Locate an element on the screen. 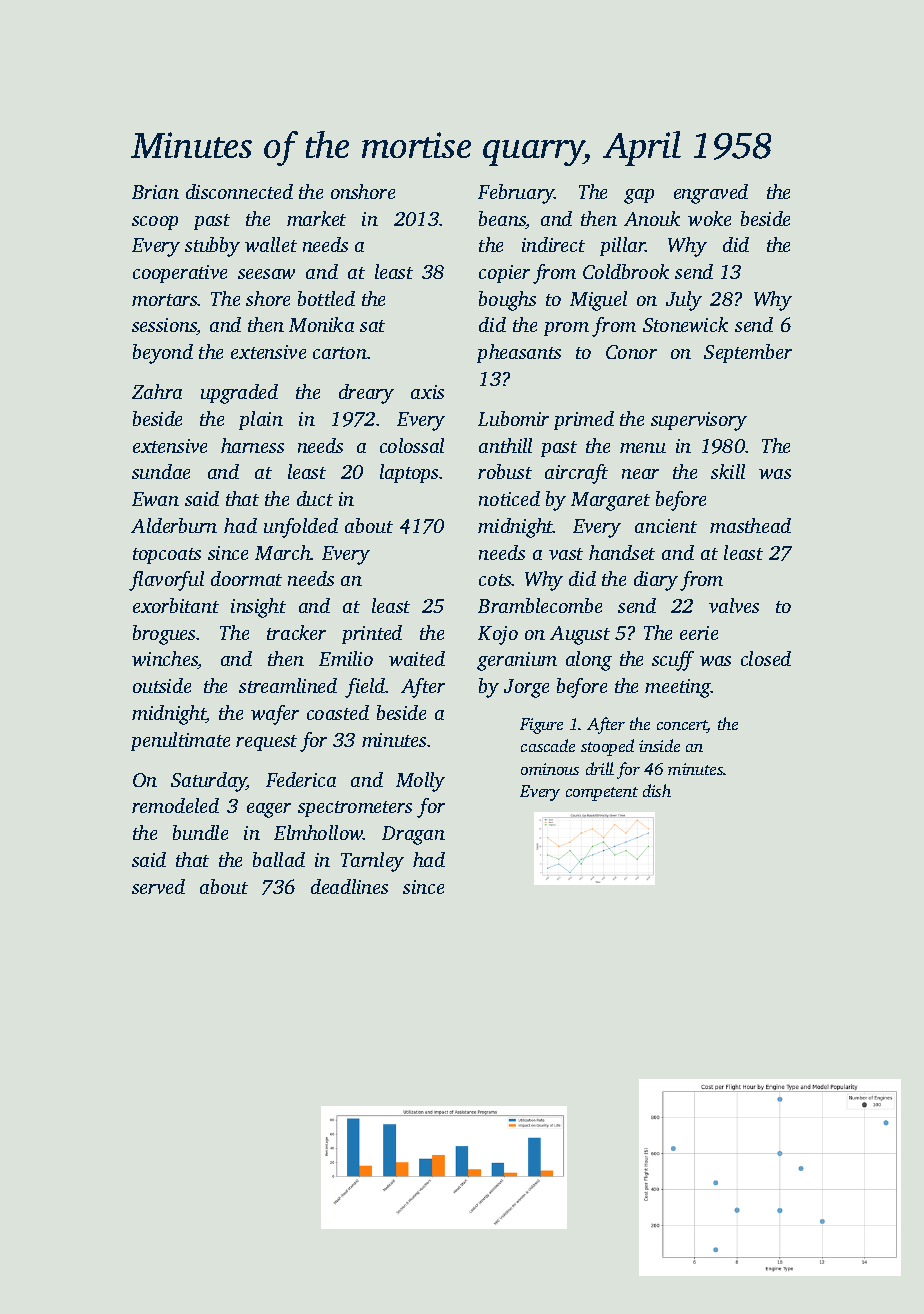  doormat is located at coordinates (246, 578).
